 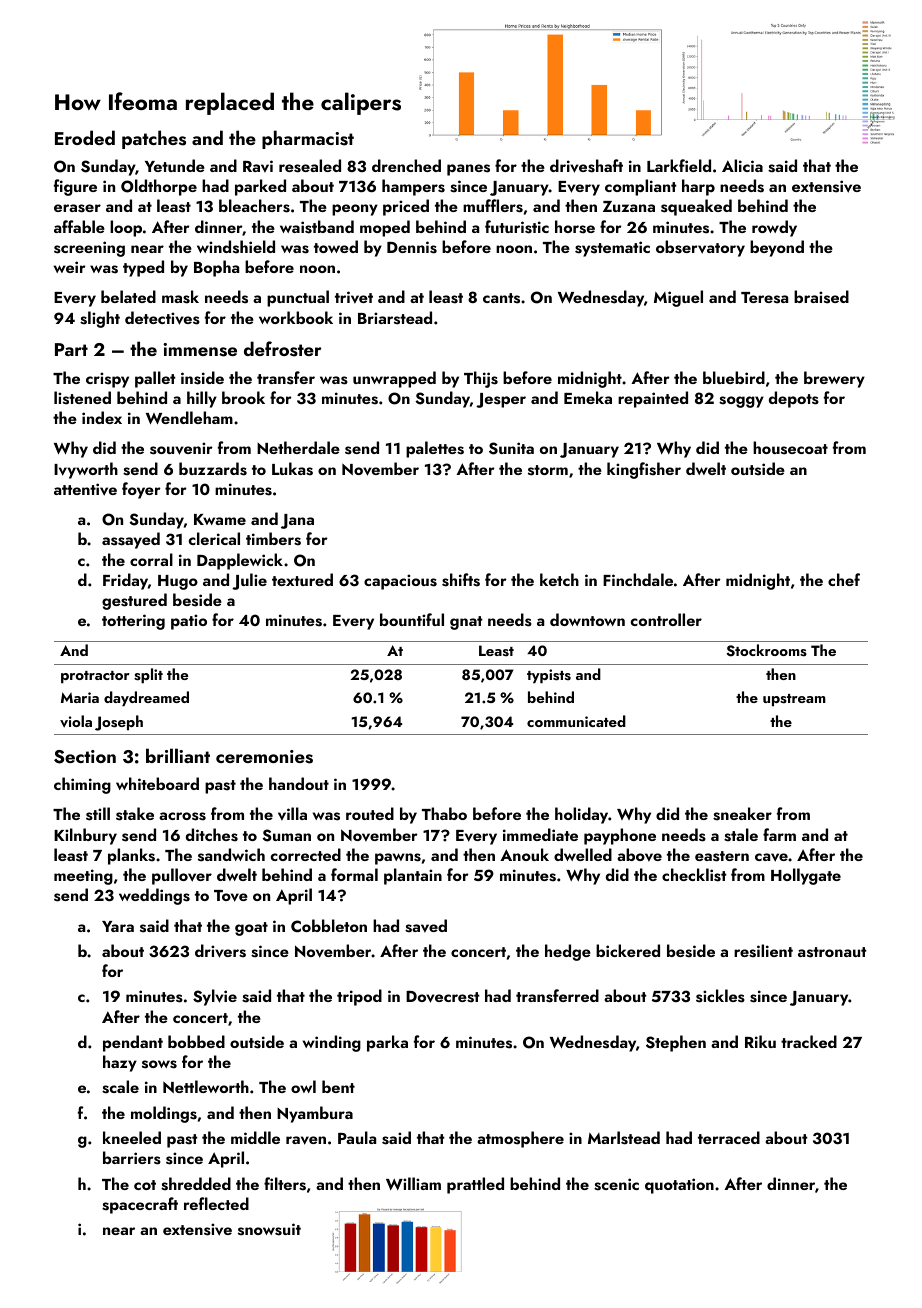 I want to click on brewery, so click(x=834, y=379).
